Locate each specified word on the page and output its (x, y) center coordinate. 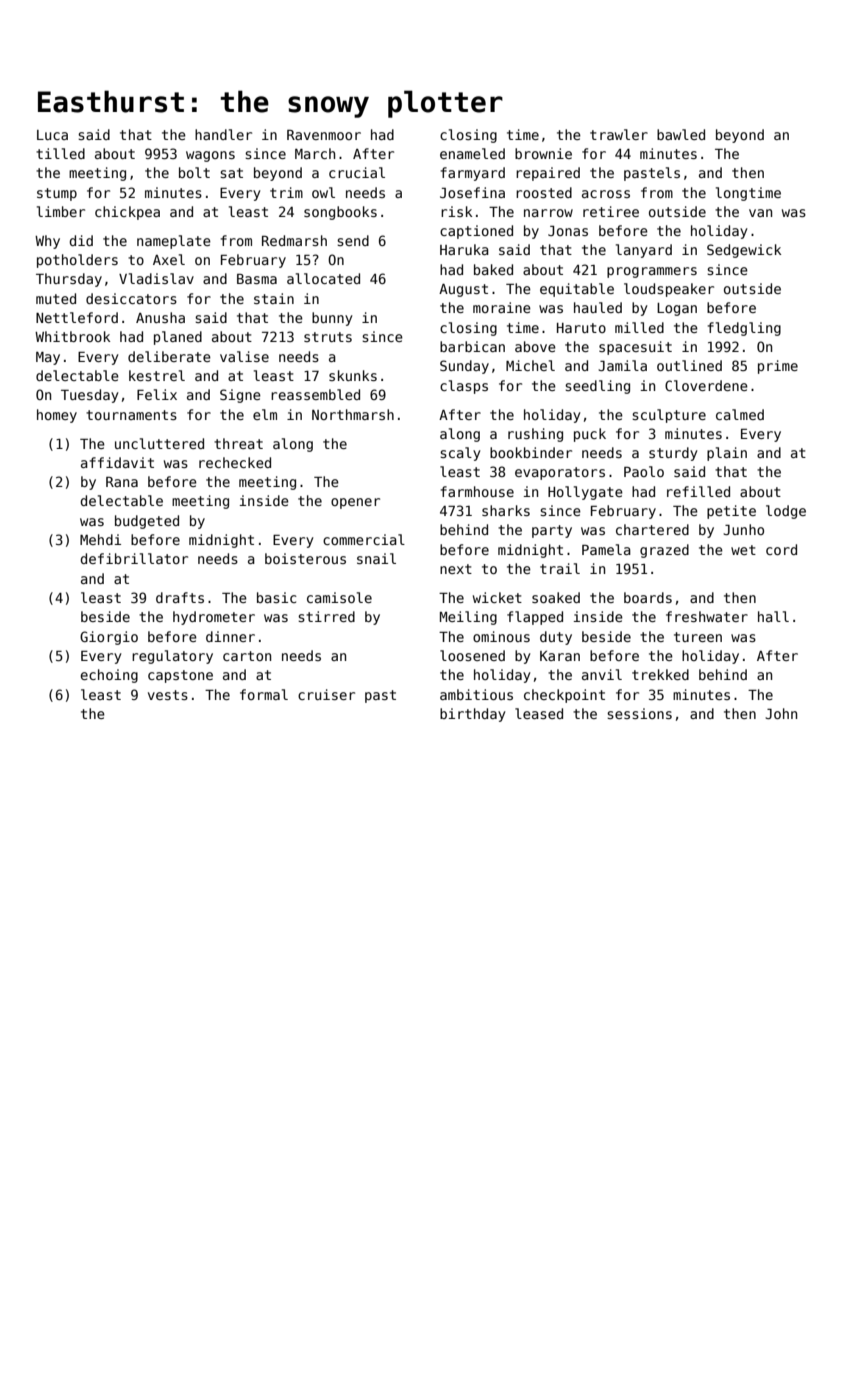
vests (168, 695)
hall (773, 616)
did (81, 240)
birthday (473, 715)
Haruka (464, 249)
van (760, 213)
